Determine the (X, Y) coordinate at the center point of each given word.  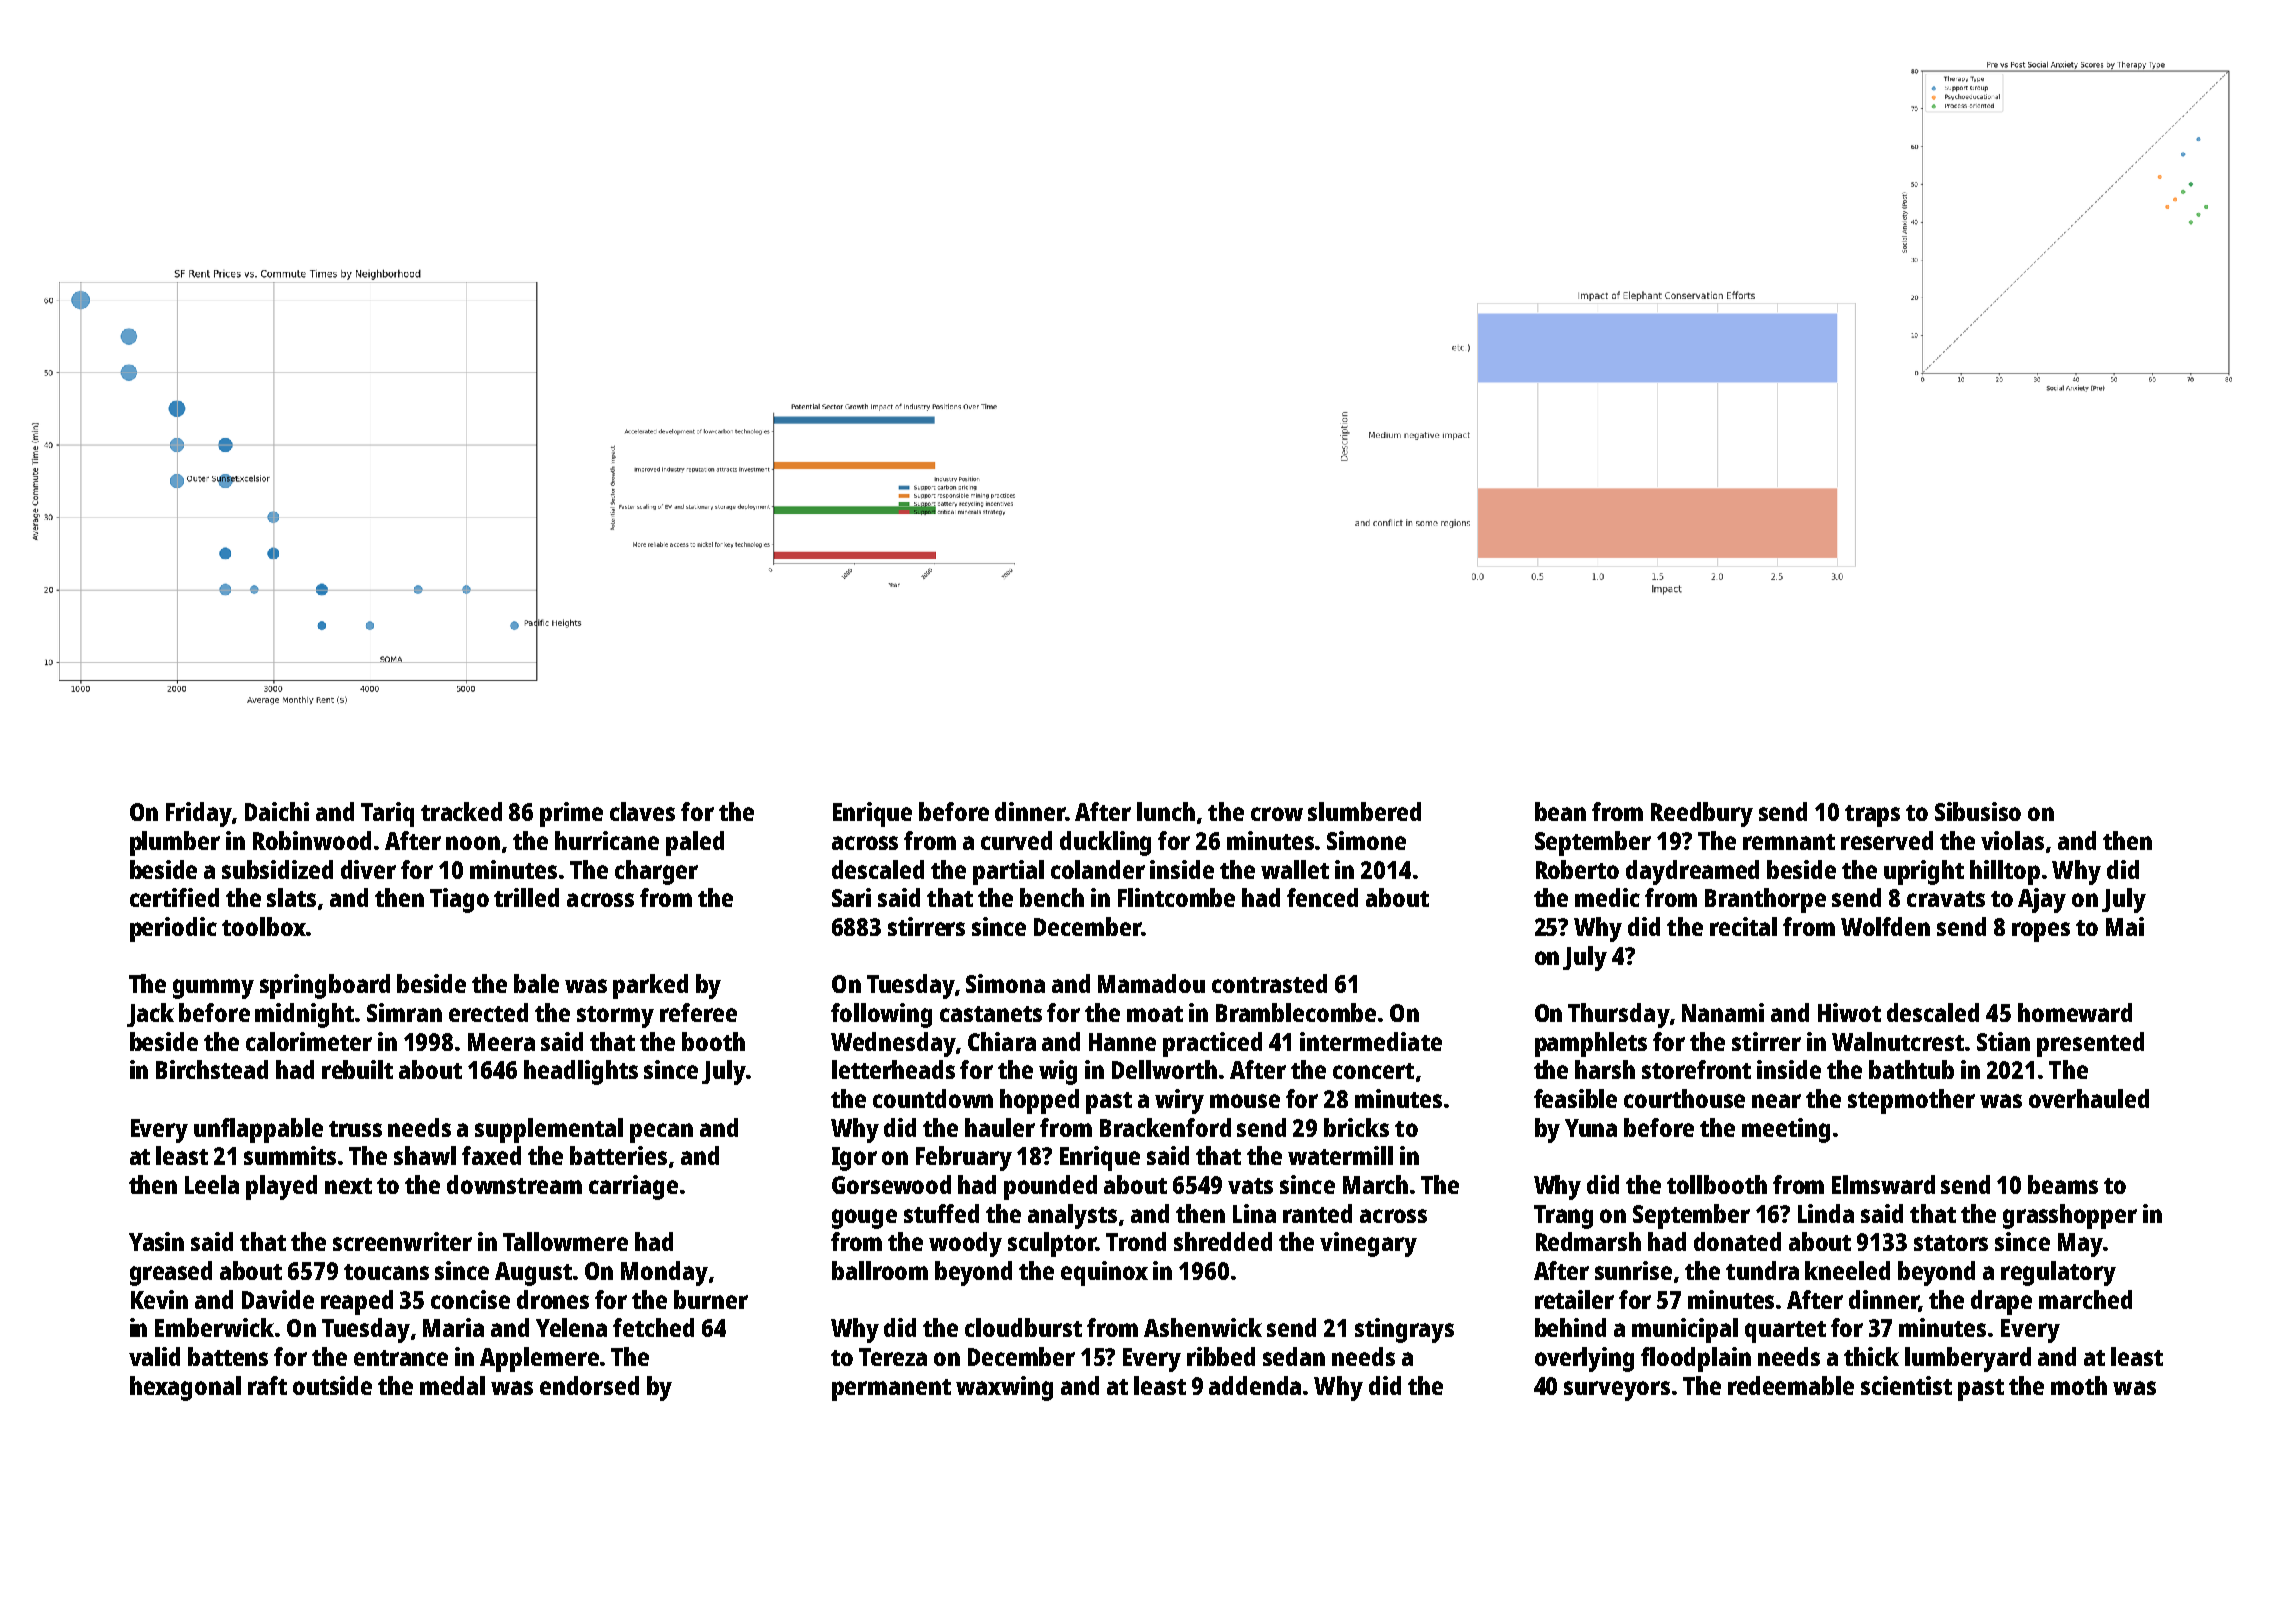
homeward (2075, 1012)
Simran (404, 1012)
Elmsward (1883, 1184)
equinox (1104, 1273)
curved (1016, 840)
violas (2012, 840)
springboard (325, 986)
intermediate (1371, 1041)
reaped (357, 1302)
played (281, 1187)
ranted (1317, 1213)
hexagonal (185, 1388)
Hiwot (1849, 1012)
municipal (1685, 1330)
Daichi (277, 811)
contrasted (1269, 983)
